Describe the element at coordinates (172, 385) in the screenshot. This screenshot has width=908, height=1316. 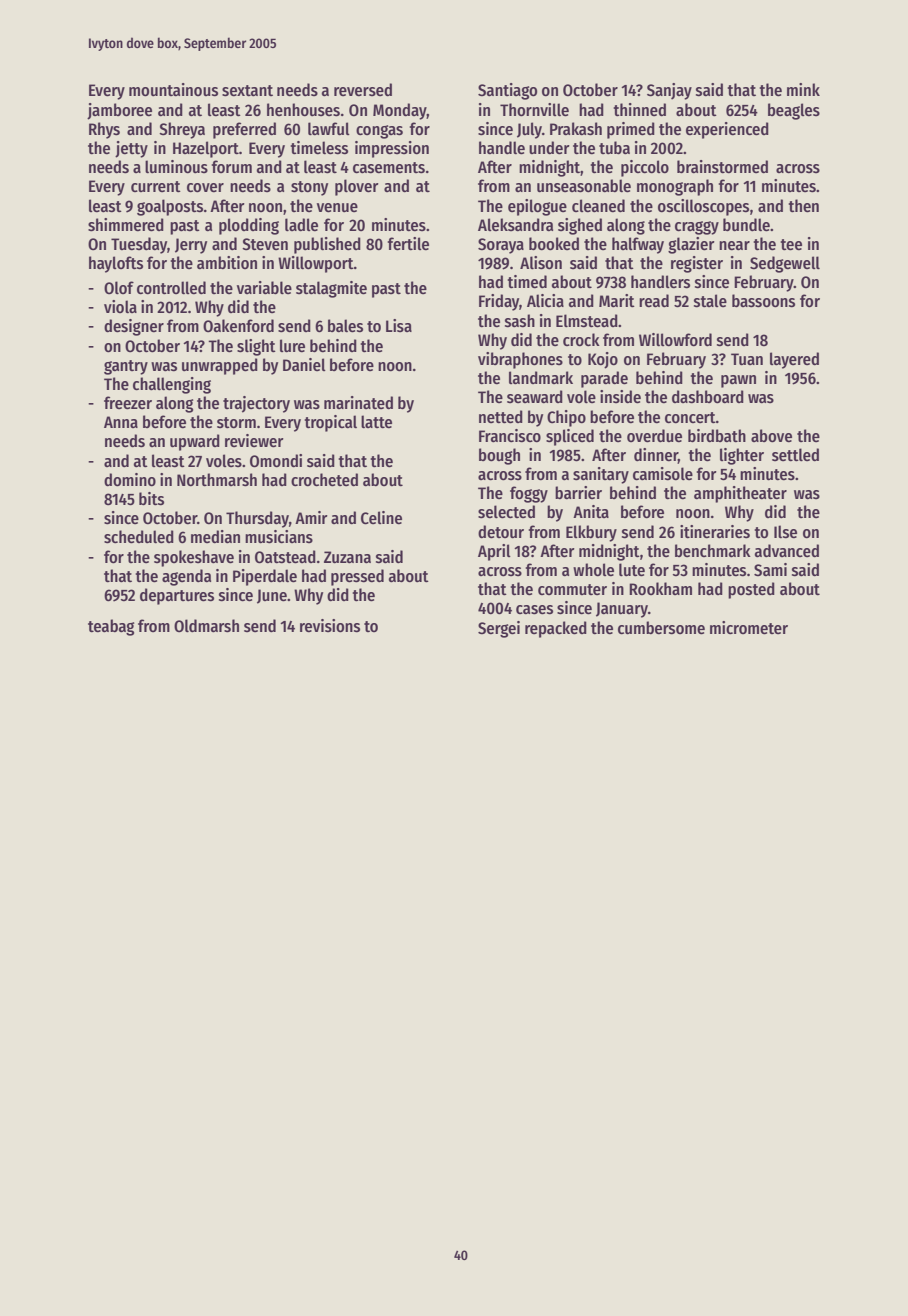
I see `challenging` at that location.
